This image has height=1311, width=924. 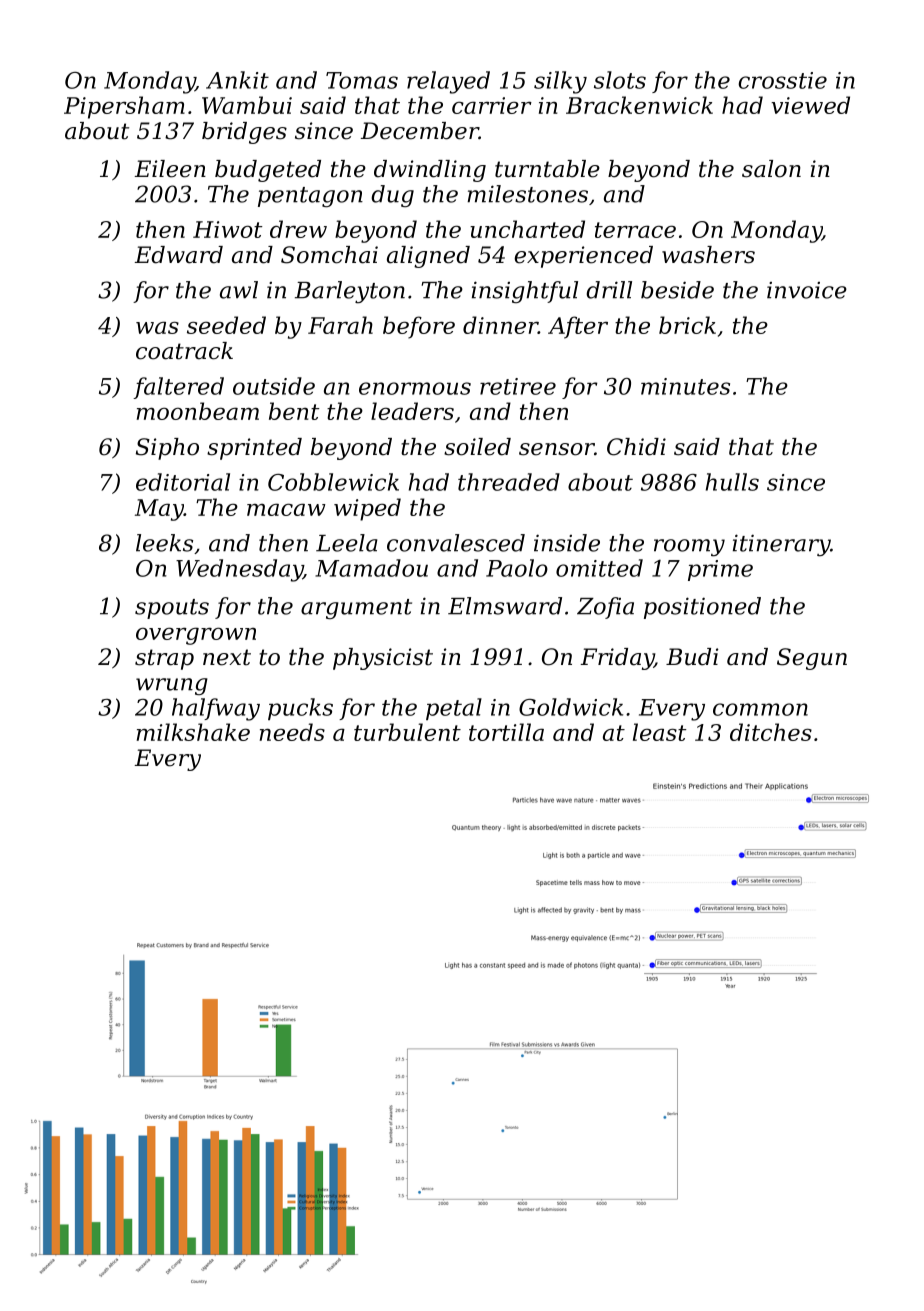 What do you see at coordinates (300, 709) in the image?
I see `pucks` at bounding box center [300, 709].
